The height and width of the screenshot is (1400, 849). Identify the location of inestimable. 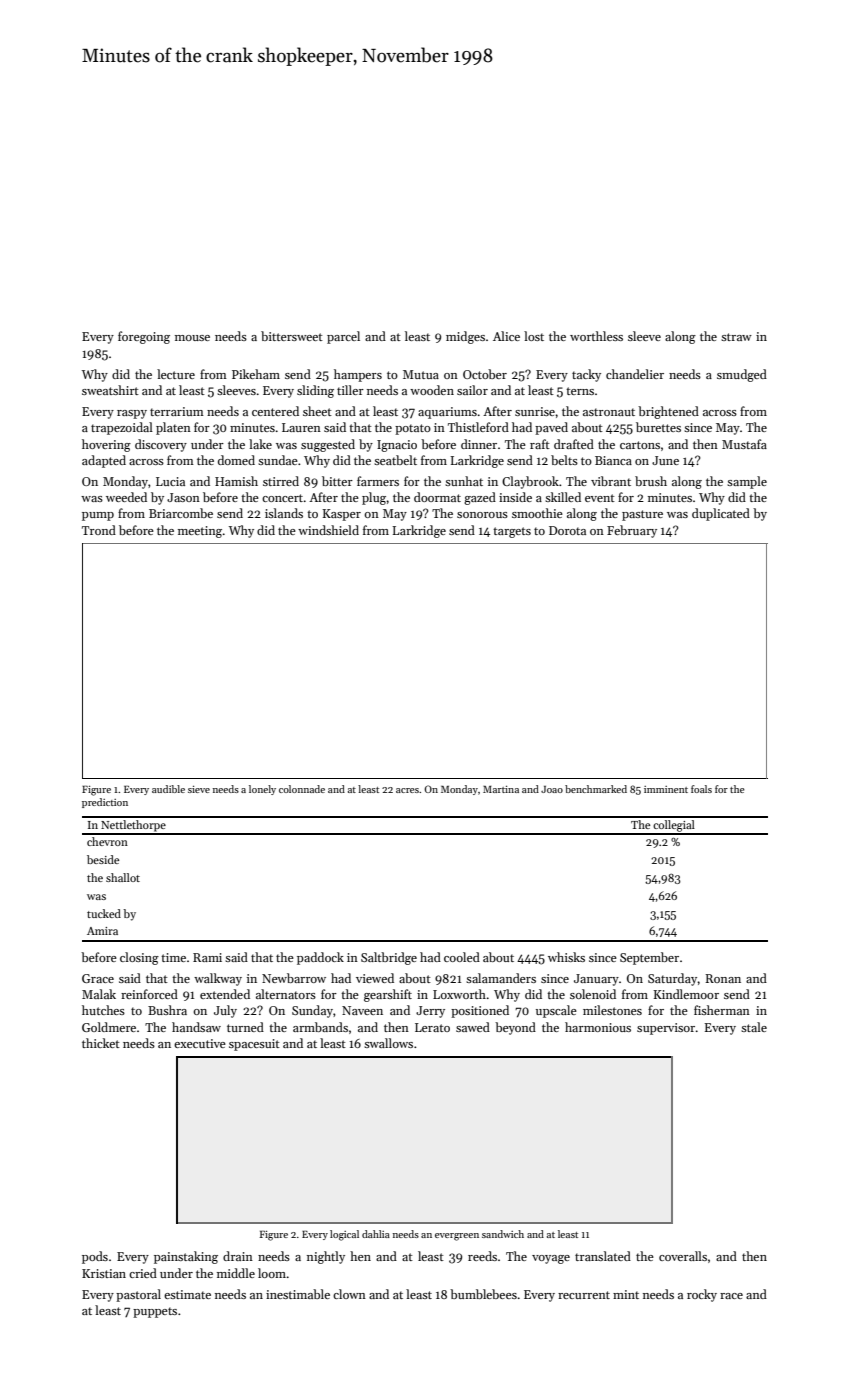
(298, 1294).
